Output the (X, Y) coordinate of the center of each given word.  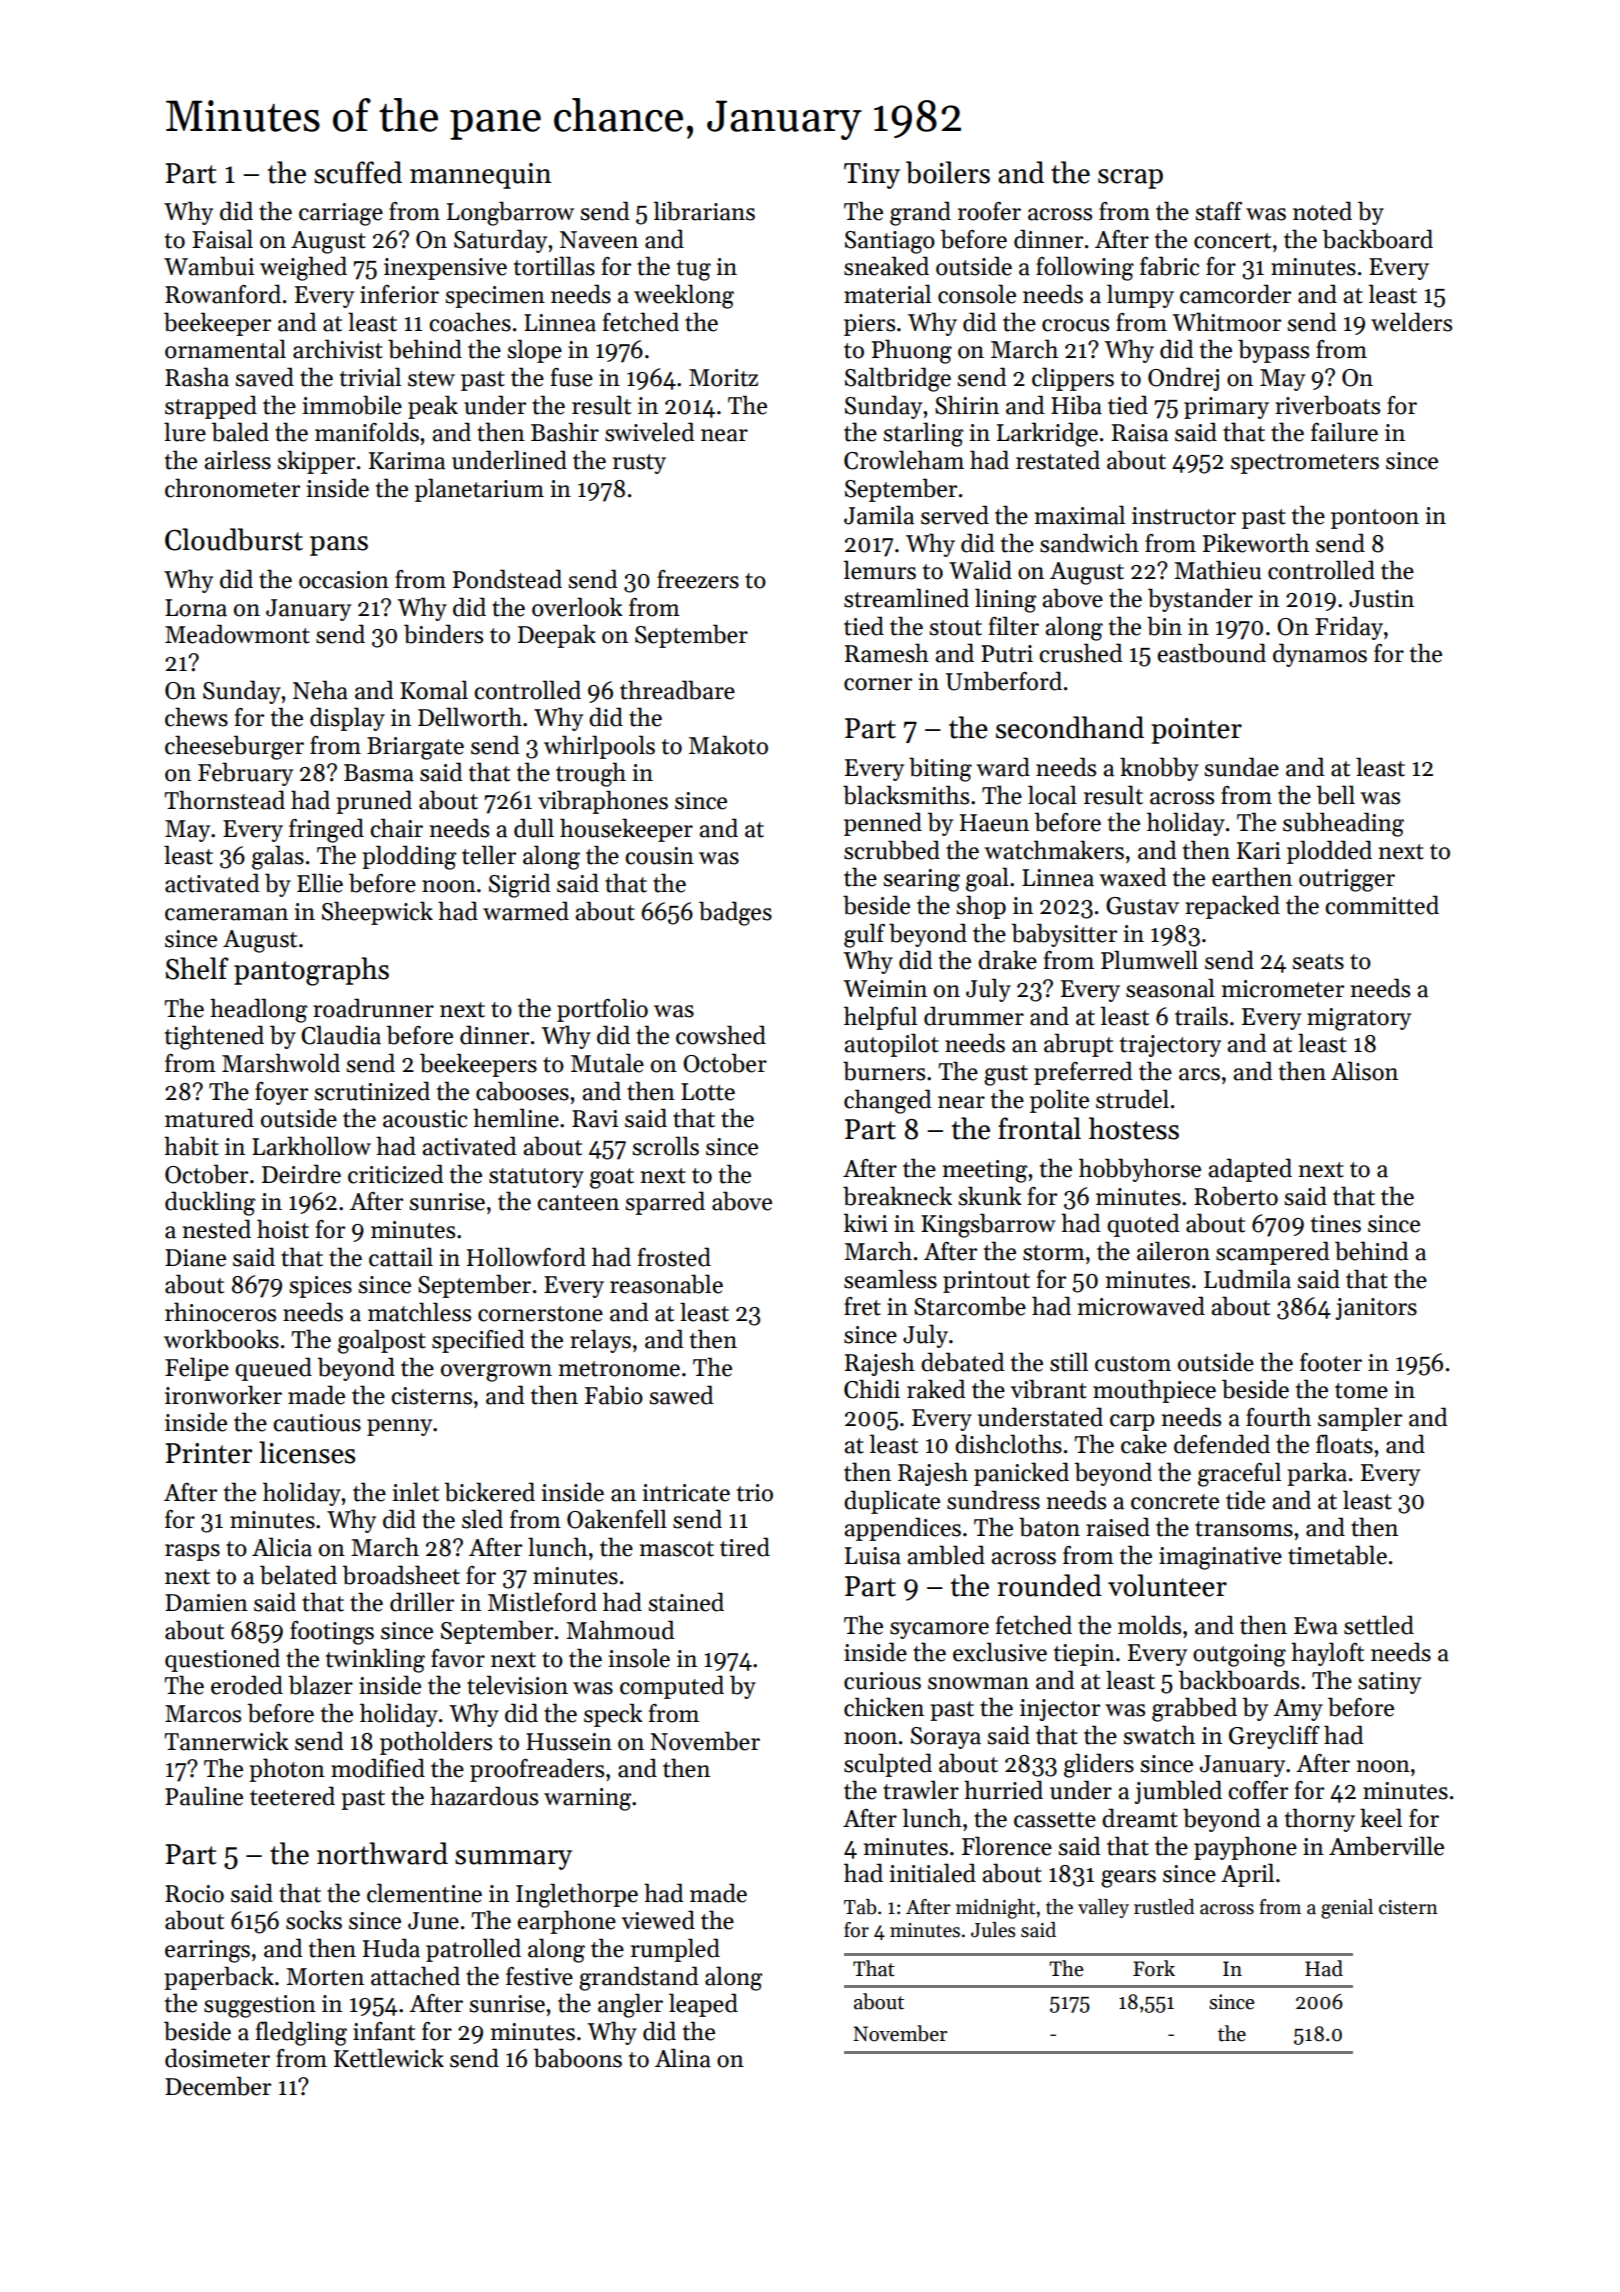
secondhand (1070, 727)
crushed (1081, 653)
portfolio (602, 1010)
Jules (993, 1930)
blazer (321, 1685)
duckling (210, 1203)
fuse (572, 377)
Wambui (209, 266)
